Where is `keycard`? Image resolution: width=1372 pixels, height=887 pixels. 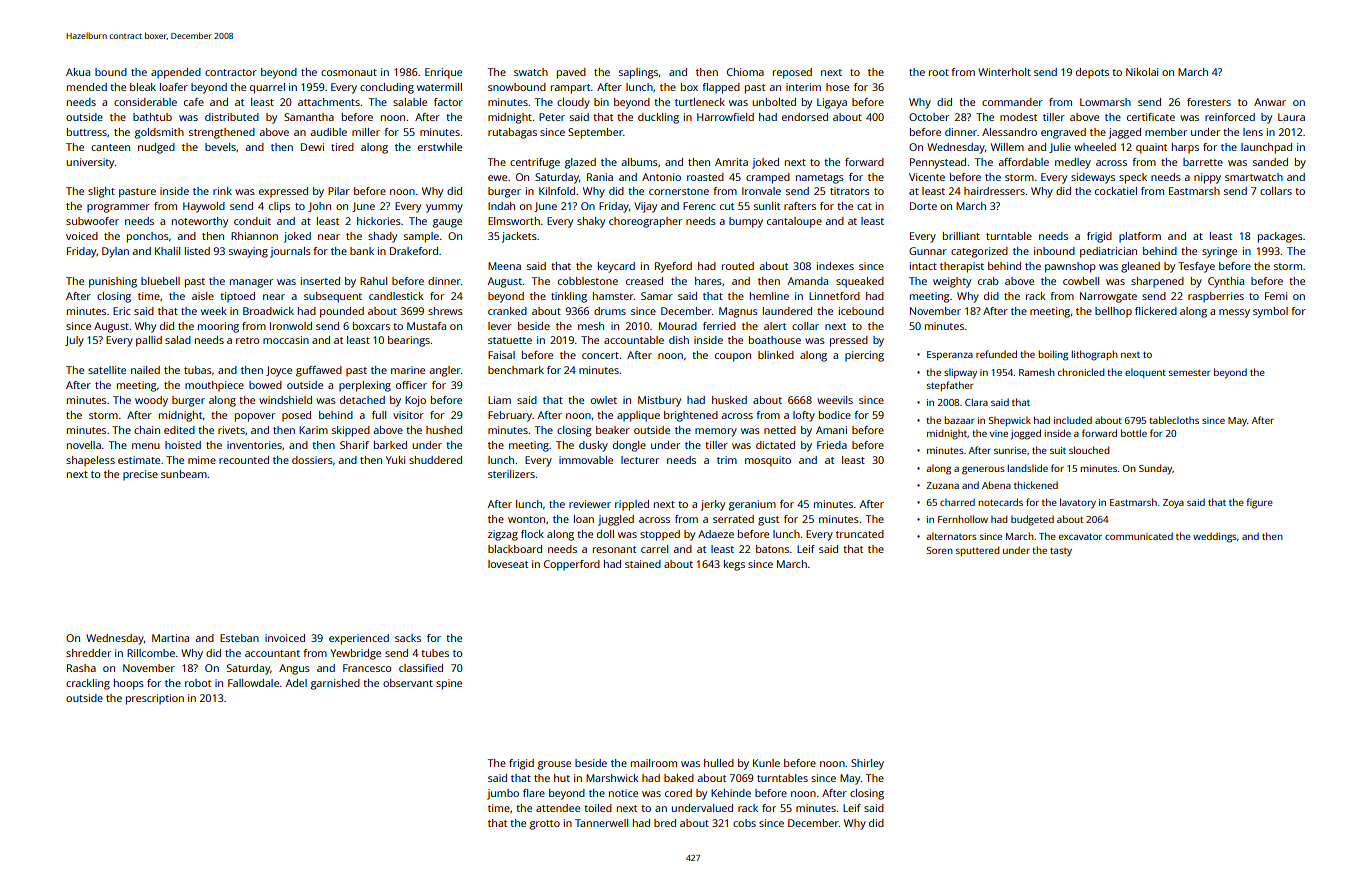 keycard is located at coordinates (616, 267).
